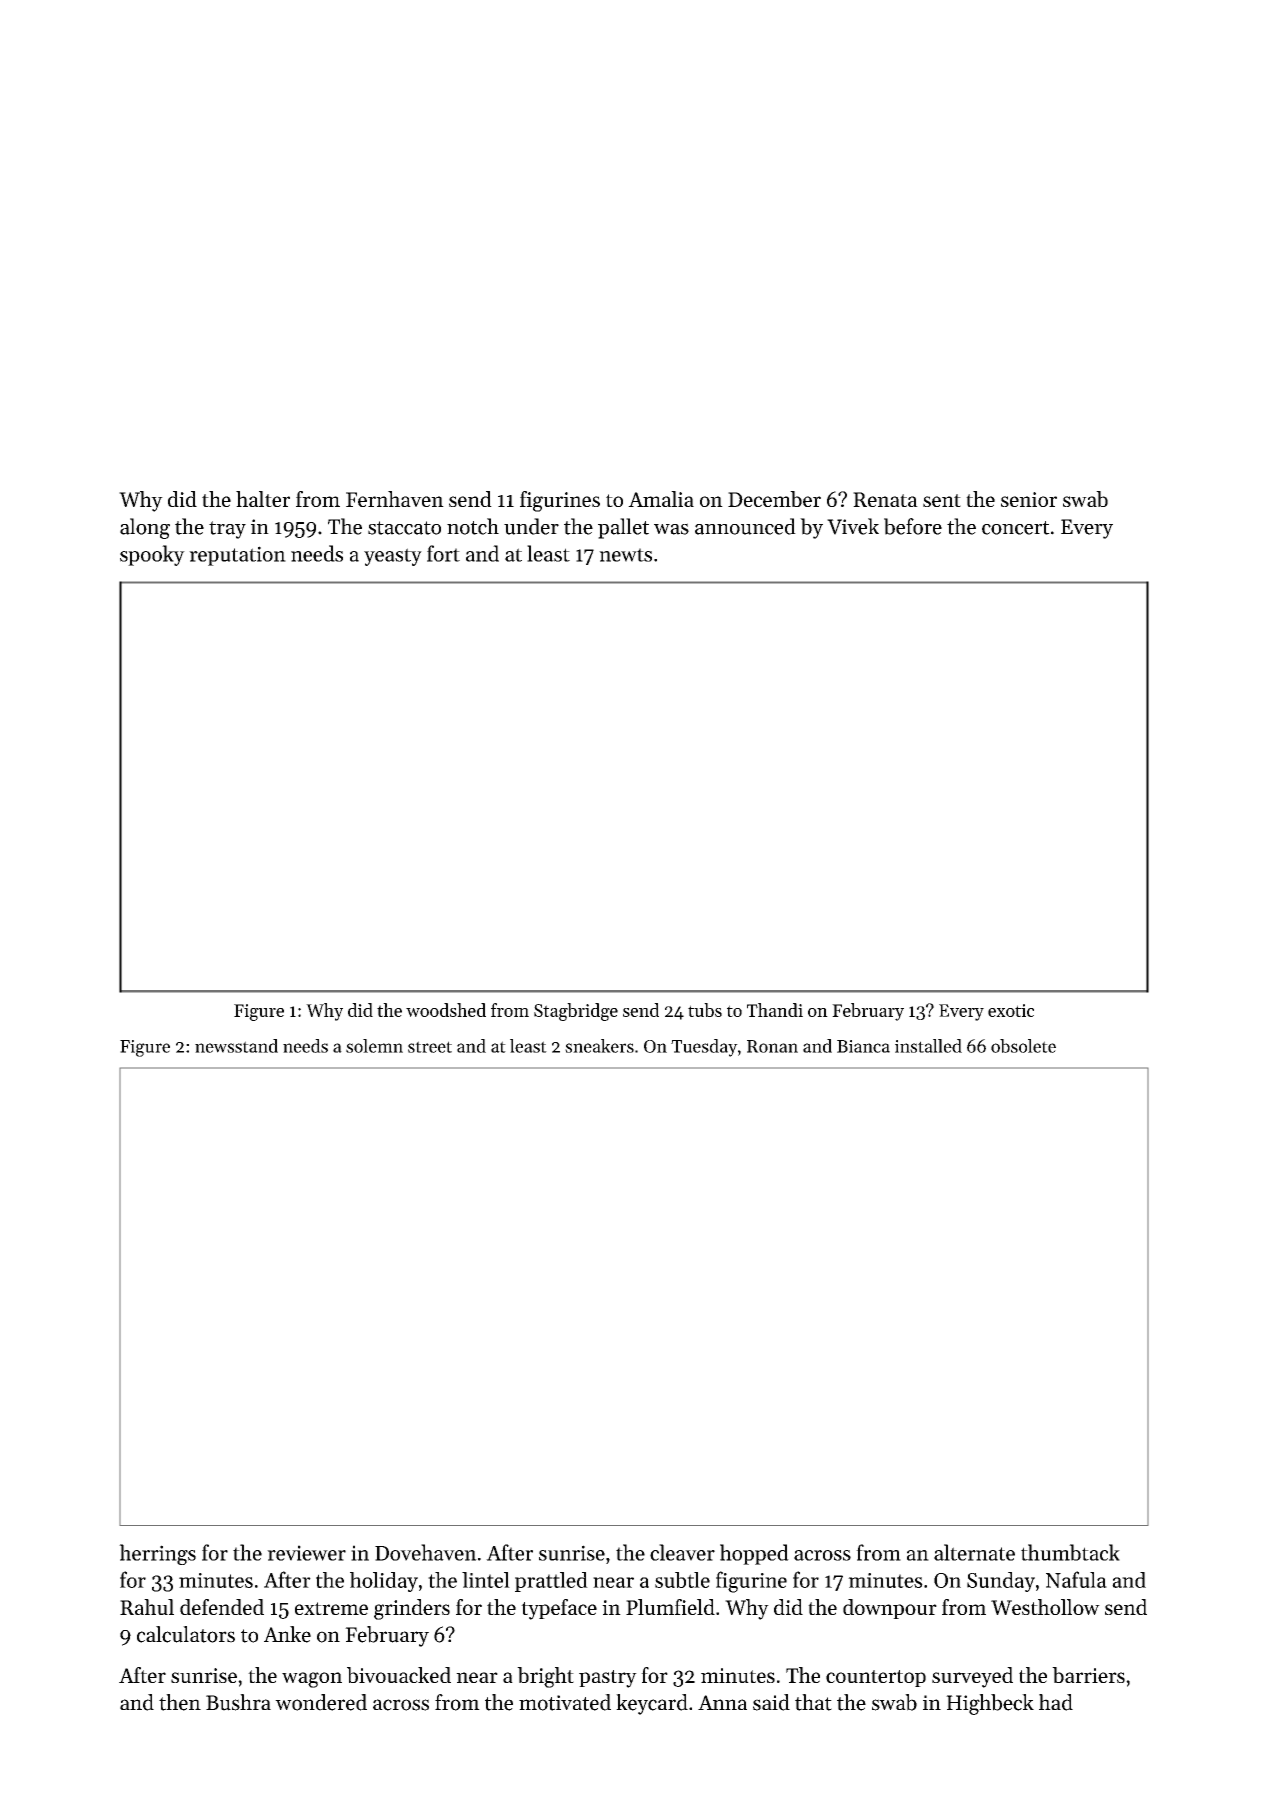  What do you see at coordinates (157, 1554) in the screenshot?
I see `herrings` at bounding box center [157, 1554].
